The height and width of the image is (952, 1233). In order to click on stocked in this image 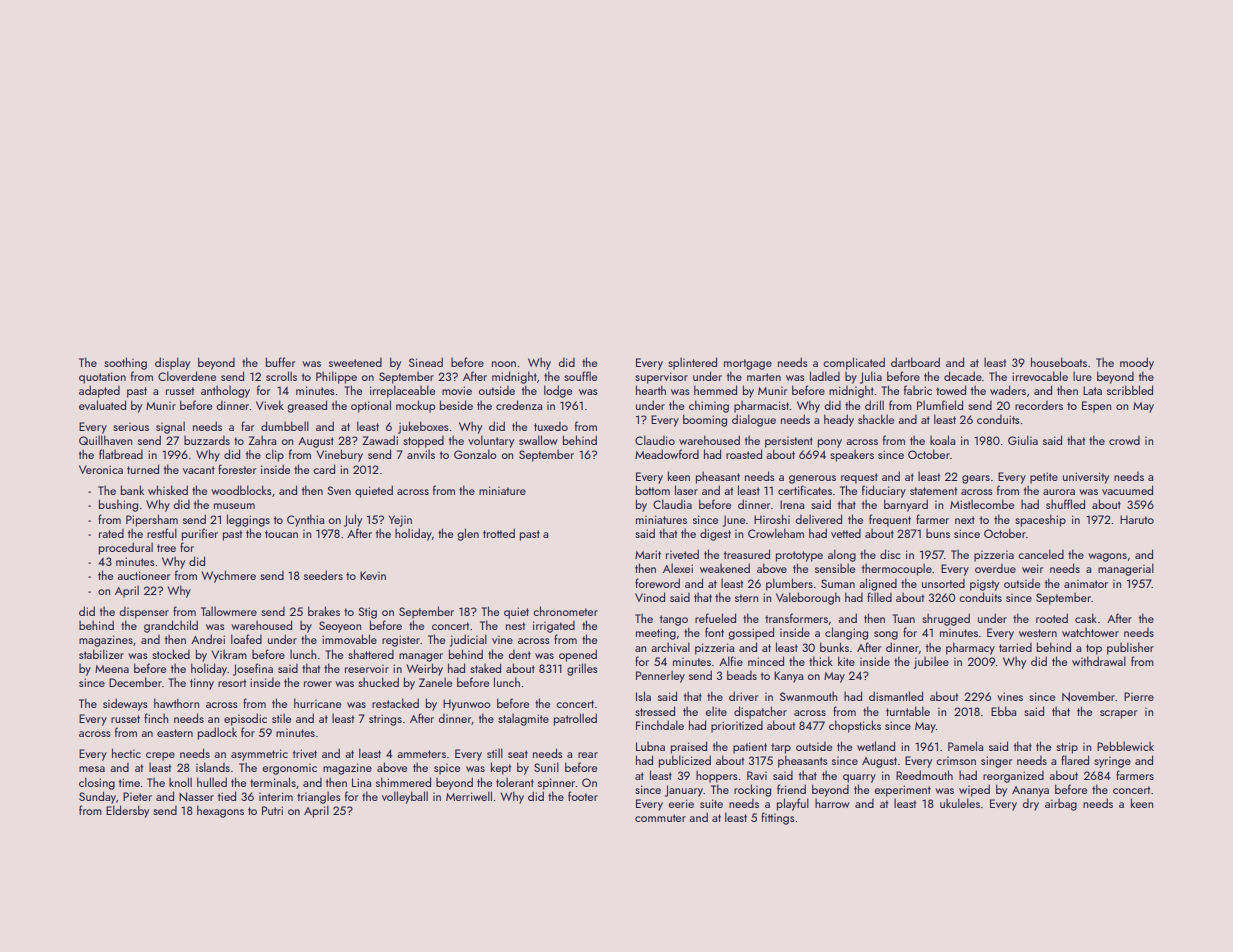, I will do `click(171, 654)`.
